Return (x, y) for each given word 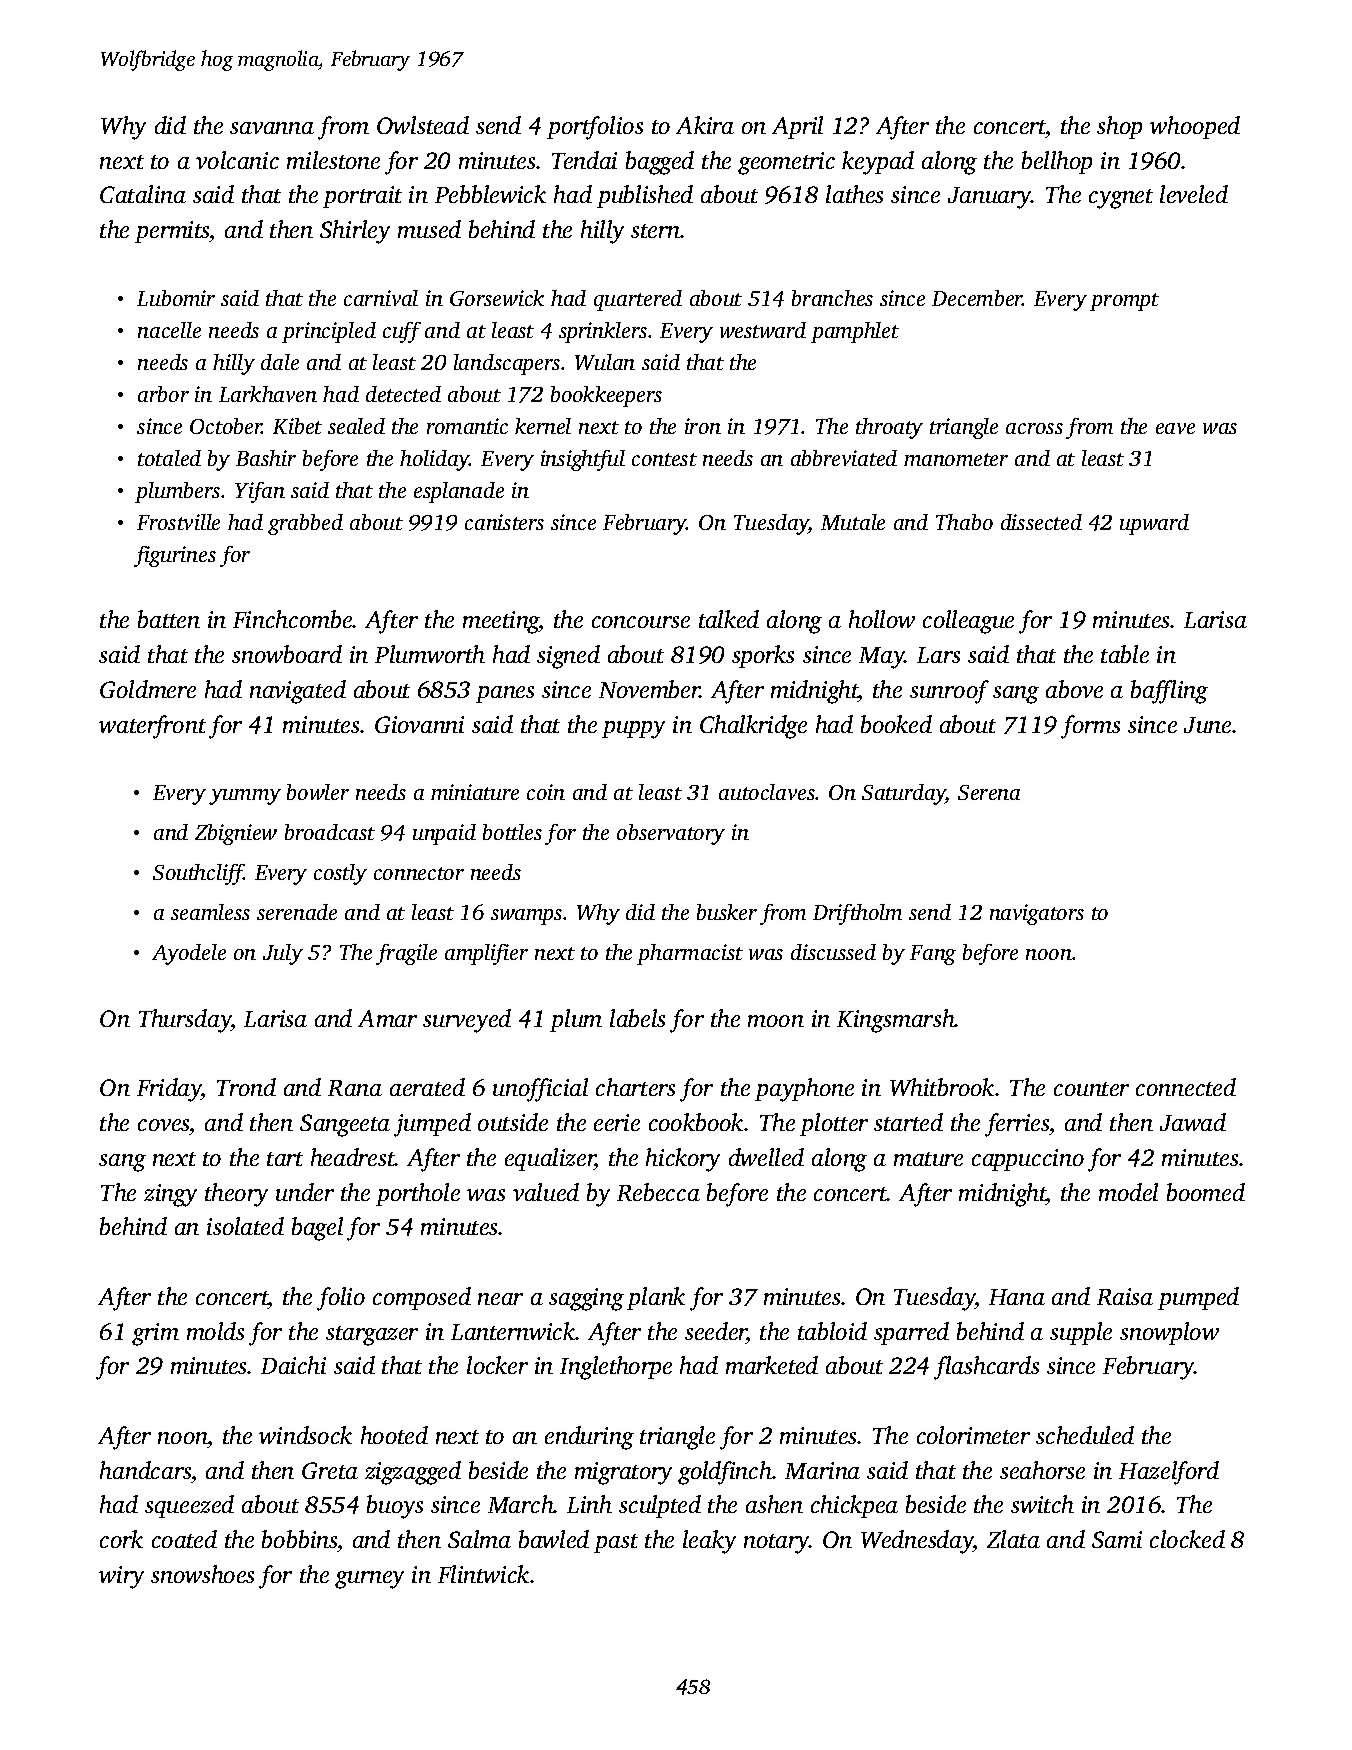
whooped (1195, 127)
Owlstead (423, 125)
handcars (145, 1470)
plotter (834, 1124)
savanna (272, 128)
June (1207, 725)
